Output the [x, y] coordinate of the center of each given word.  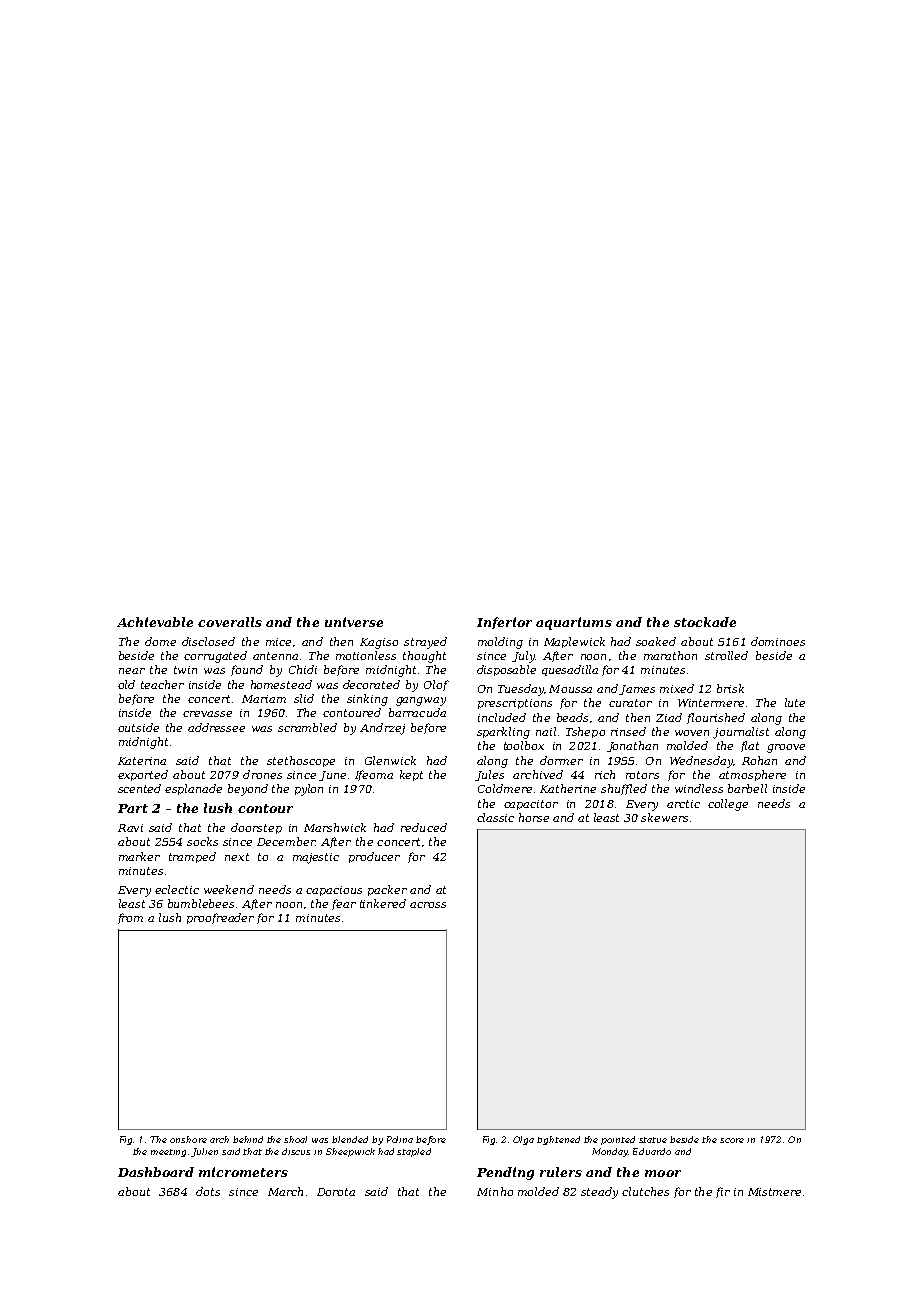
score [732, 1140]
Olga [523, 1140]
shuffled [624, 789]
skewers [664, 817]
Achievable [155, 622]
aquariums [574, 623]
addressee [216, 727]
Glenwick [390, 760]
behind [248, 1139]
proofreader [220, 918]
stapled [414, 1152]
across [428, 905]
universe [354, 622]
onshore [188, 1139]
